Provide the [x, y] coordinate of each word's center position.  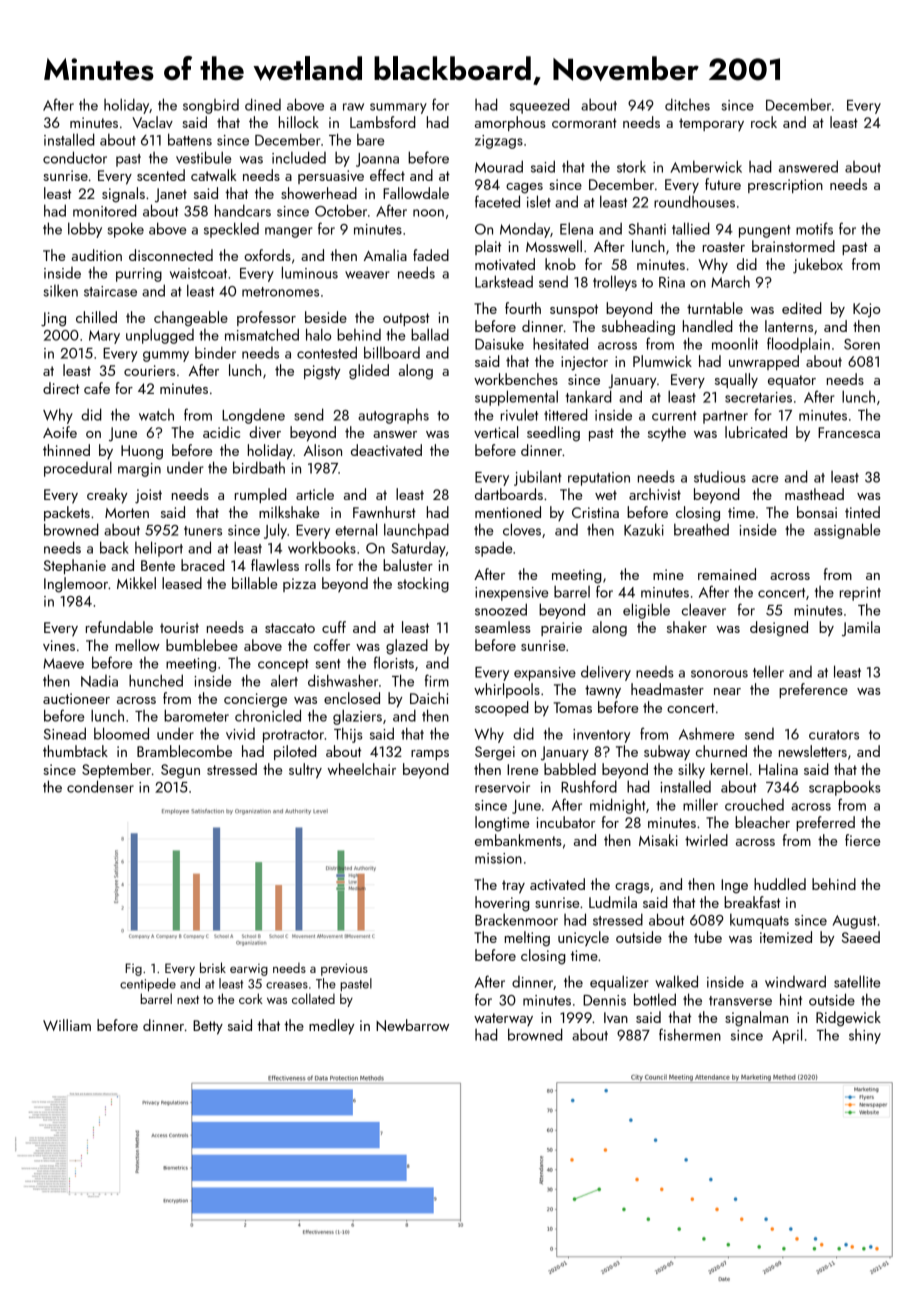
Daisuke [499, 343]
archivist [655, 494]
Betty [208, 1027]
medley [331, 1027]
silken [61, 290]
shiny [865, 1036]
